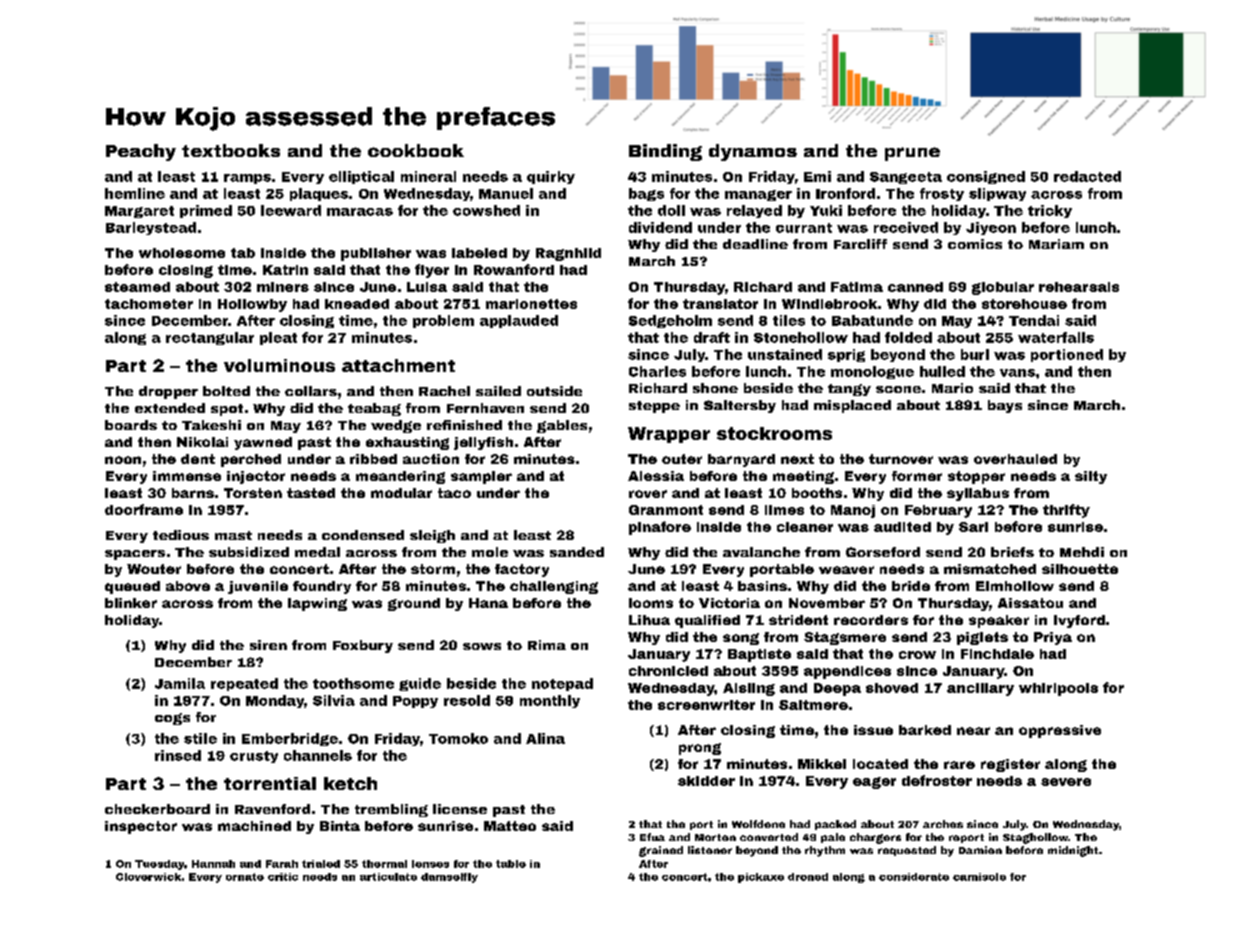 Image resolution: width=1233 pixels, height=952 pixels. I want to click on spacers, so click(135, 555).
